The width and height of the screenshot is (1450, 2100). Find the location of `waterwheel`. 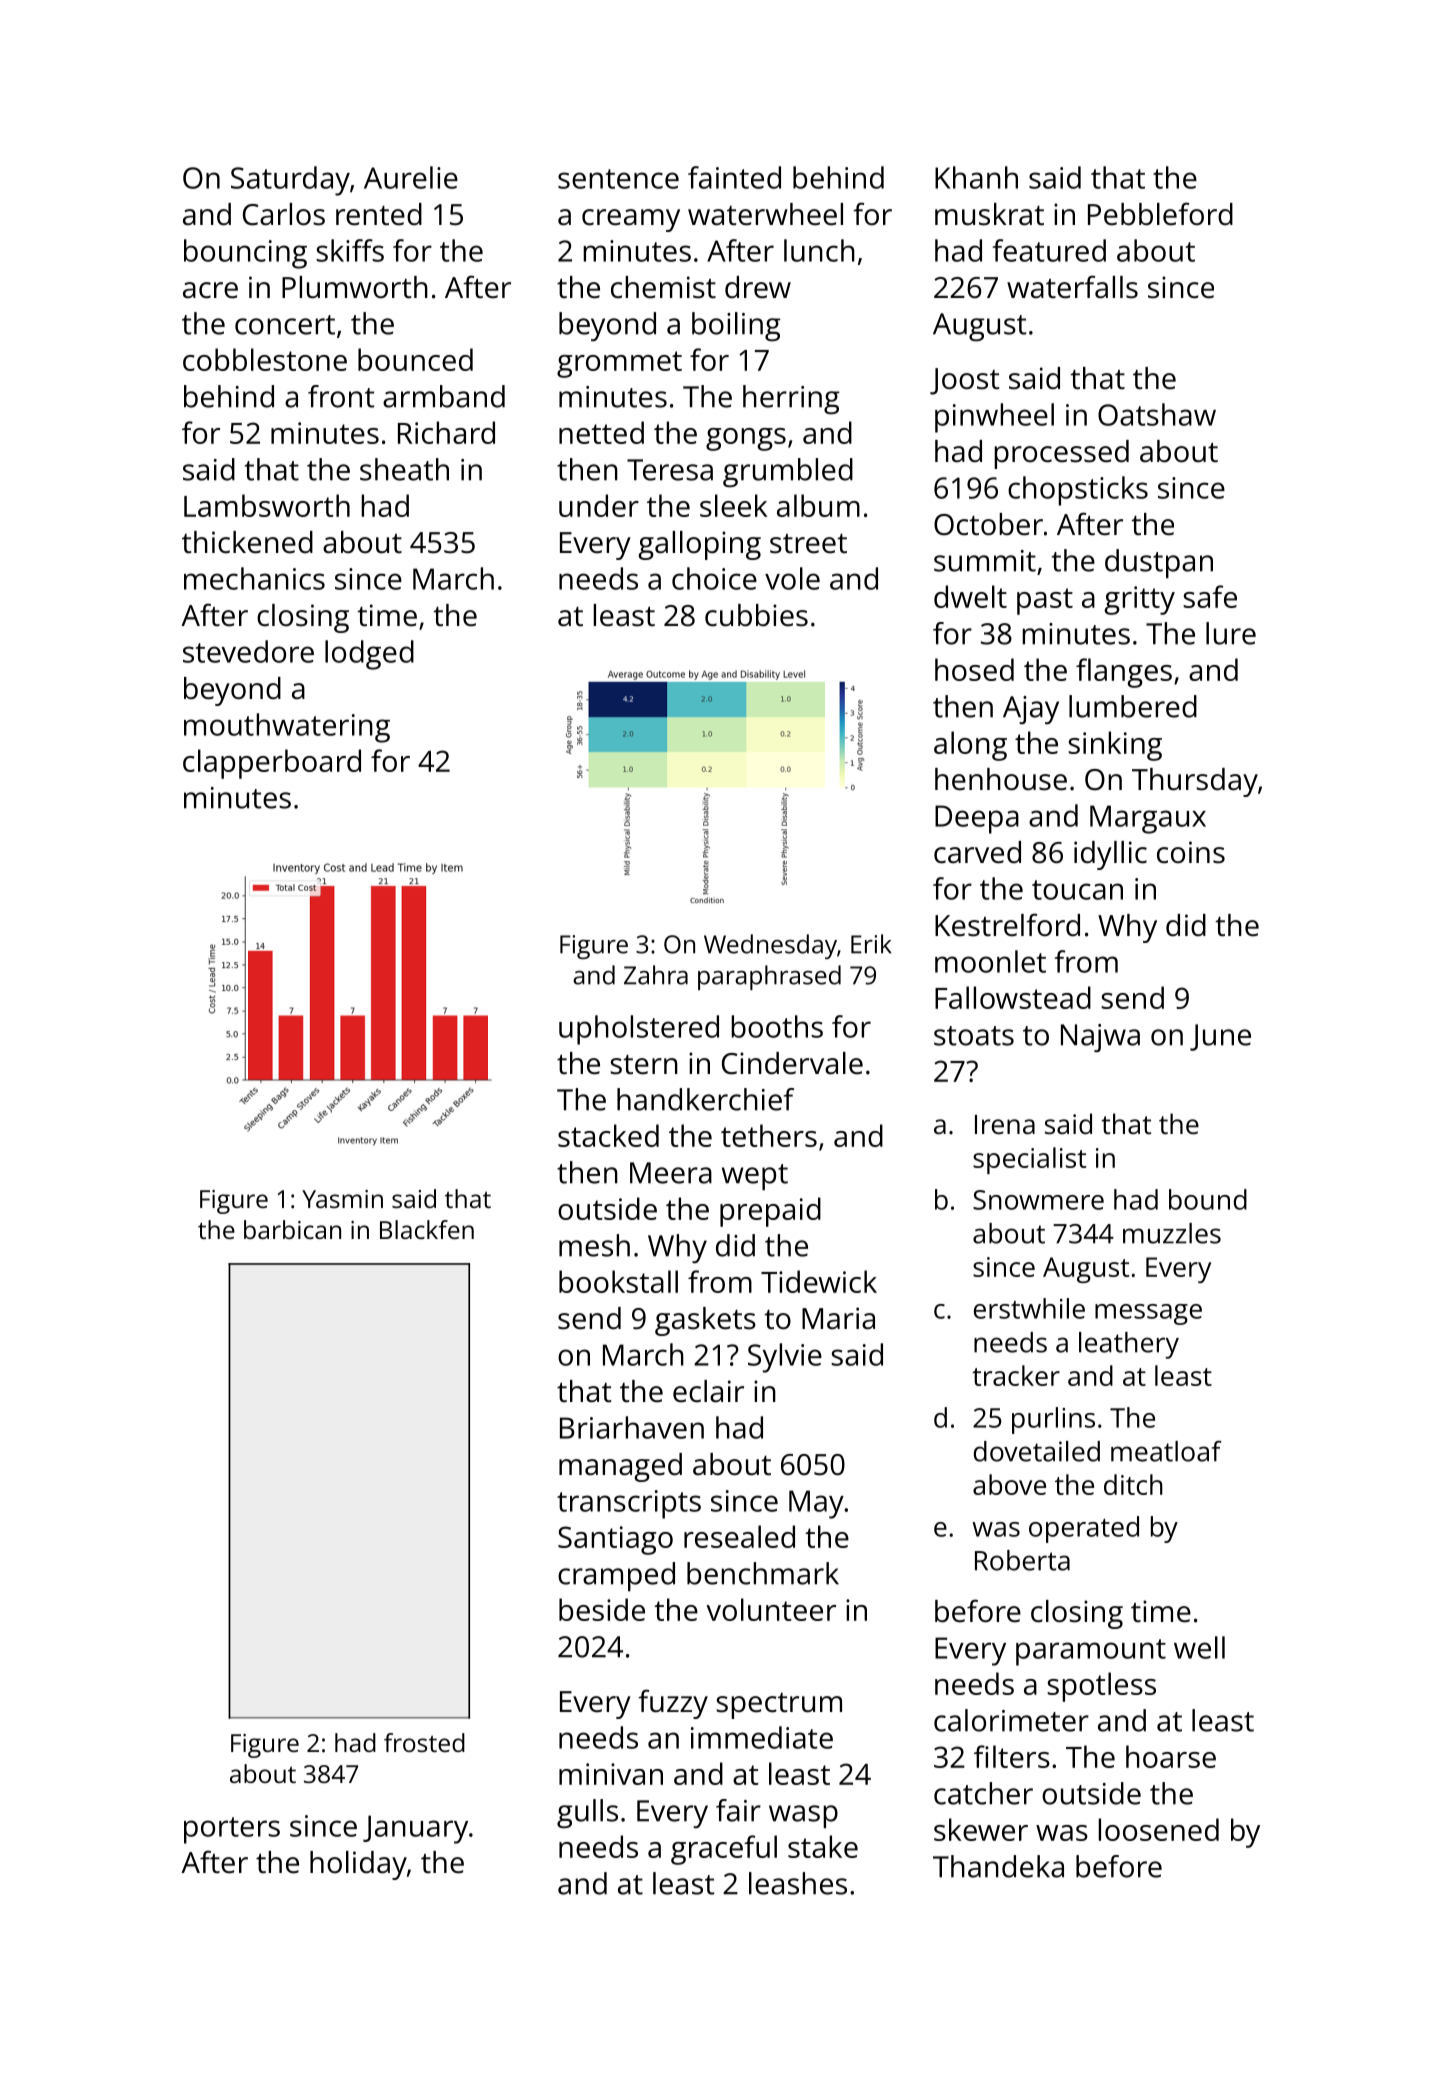

waterwheel is located at coordinates (765, 214).
